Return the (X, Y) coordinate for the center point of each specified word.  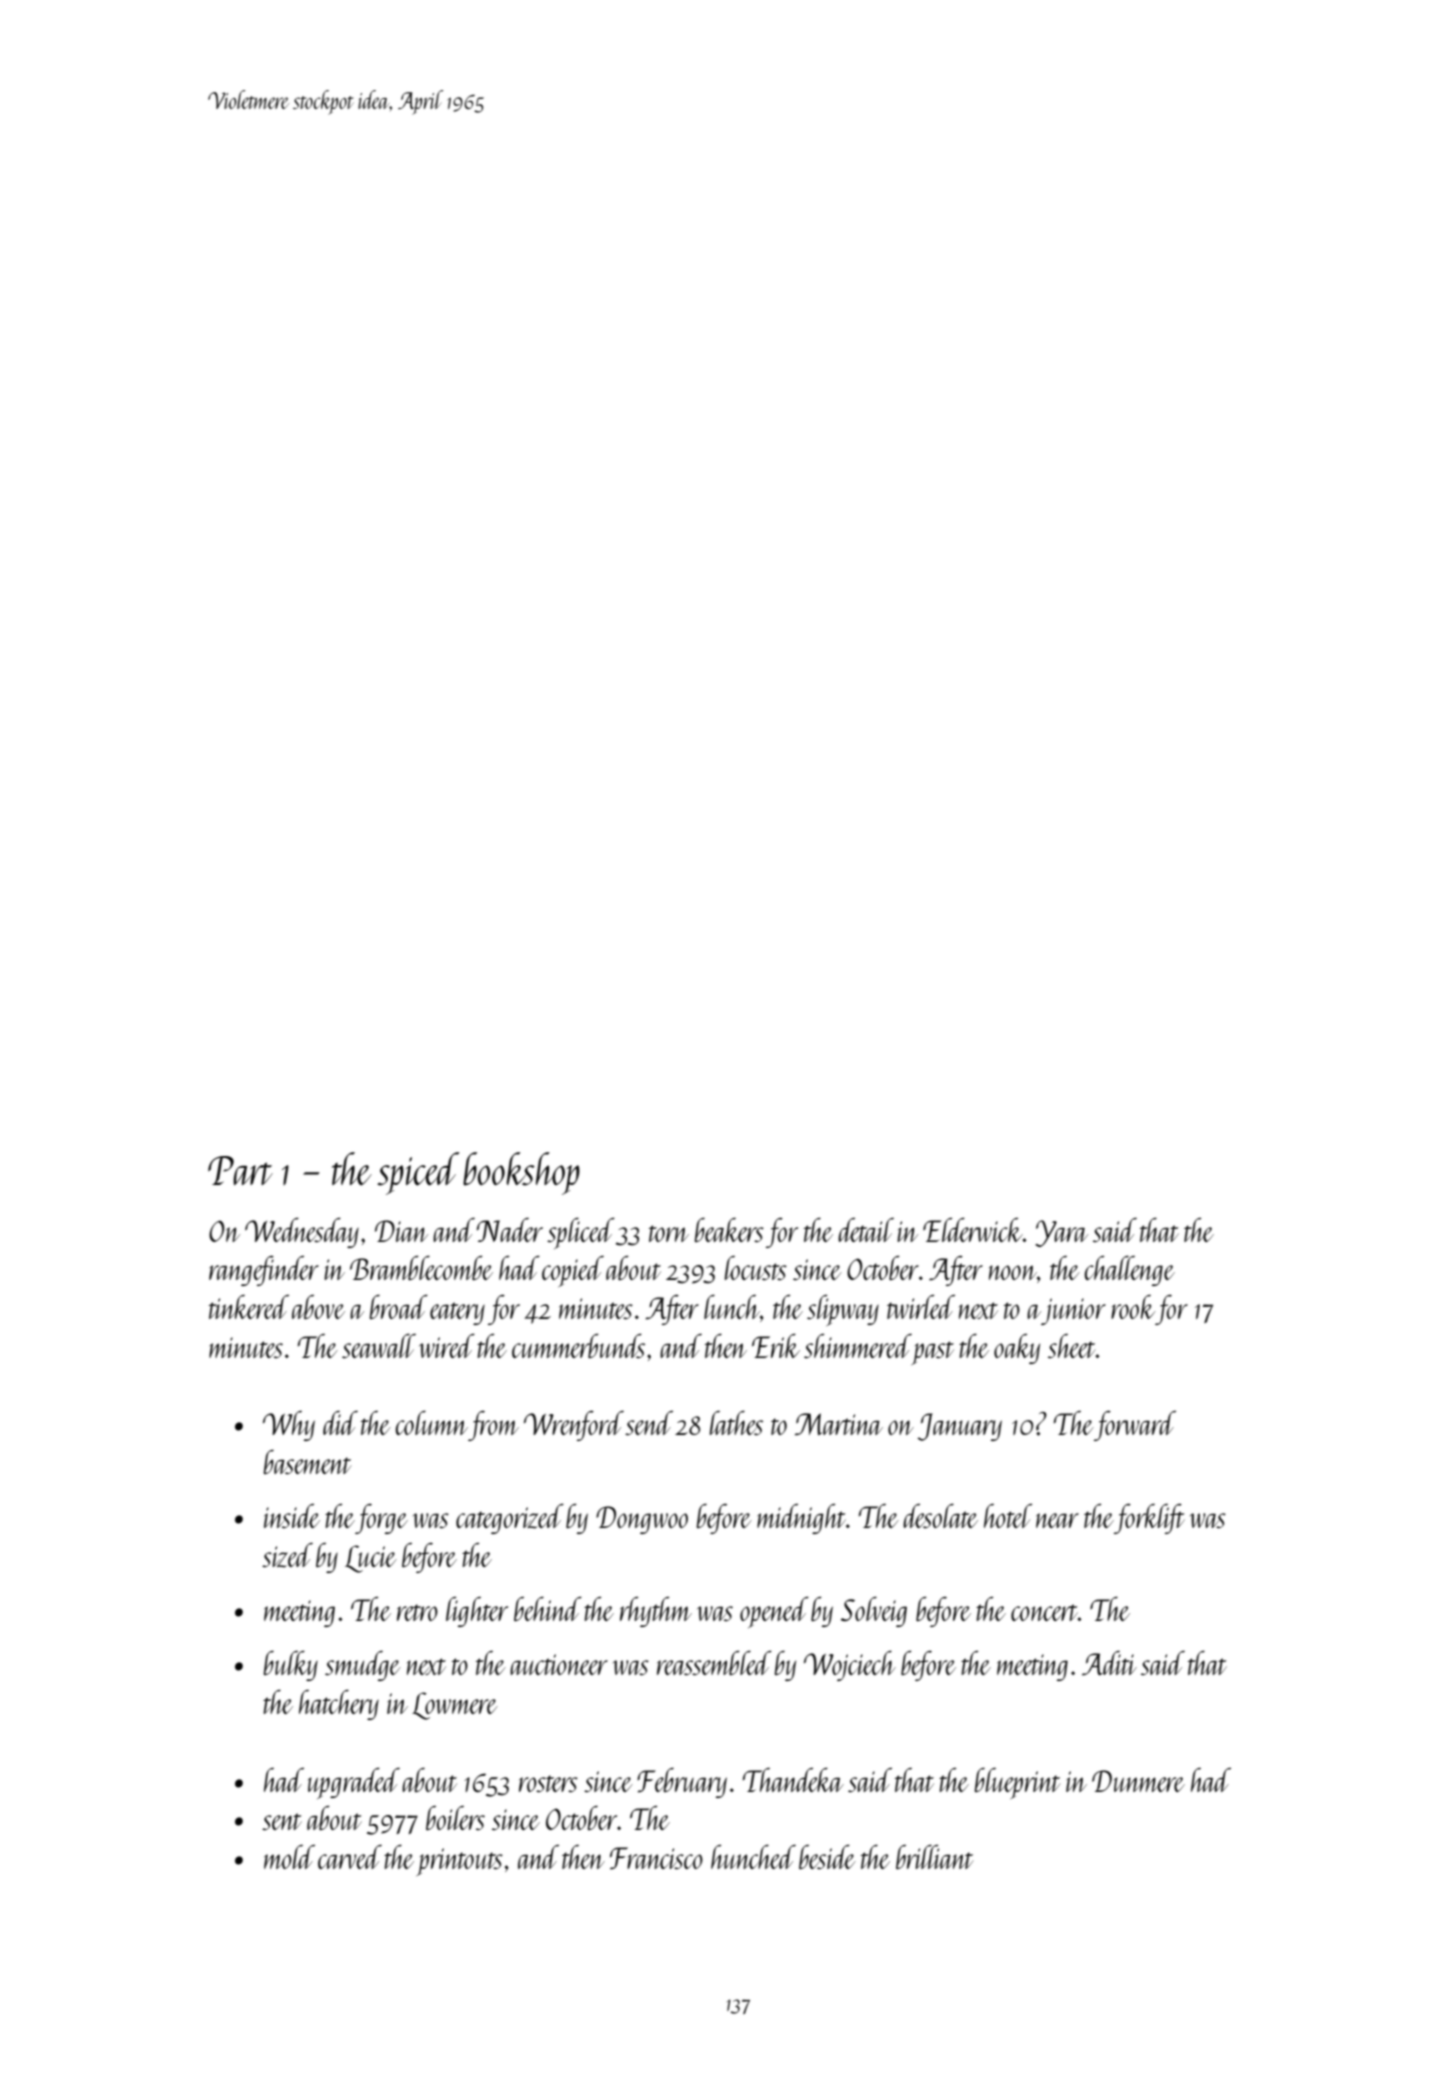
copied (573, 1271)
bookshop (521, 1173)
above (318, 1307)
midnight (801, 1519)
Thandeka (793, 1780)
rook (1133, 1307)
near (1057, 1520)
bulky (290, 1666)
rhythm (656, 1612)
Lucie (371, 1559)
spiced (418, 1173)
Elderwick (973, 1230)
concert (1044, 1612)
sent (282, 1821)
